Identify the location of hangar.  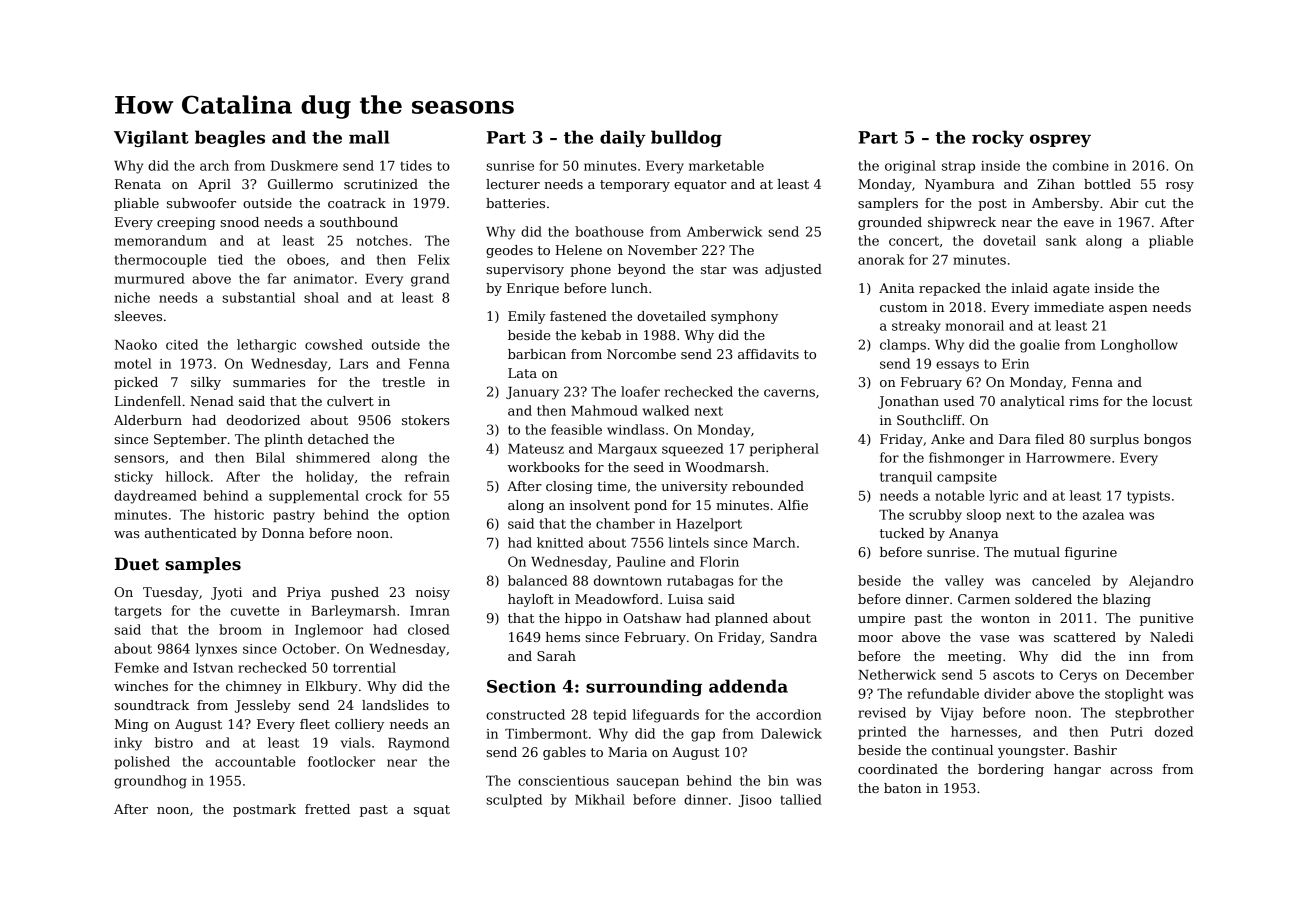
(1077, 770).
